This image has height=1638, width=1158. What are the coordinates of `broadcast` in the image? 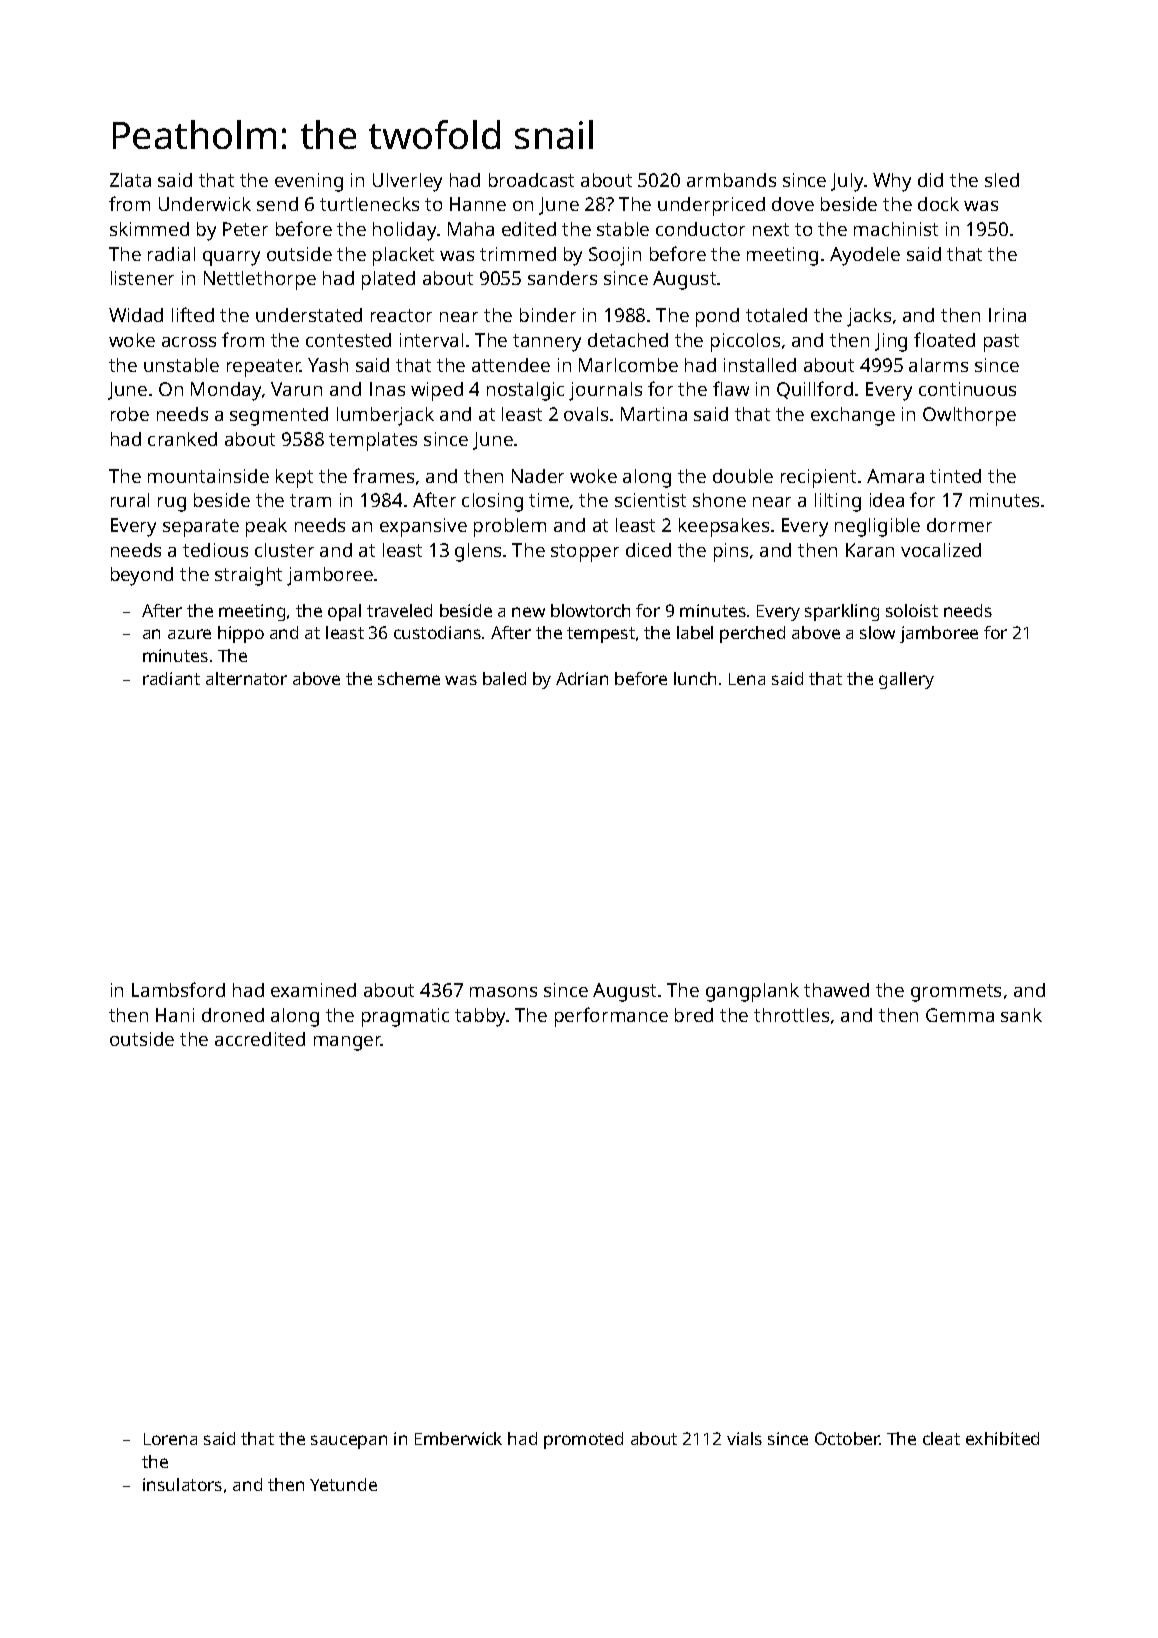 It's located at (531, 180).
